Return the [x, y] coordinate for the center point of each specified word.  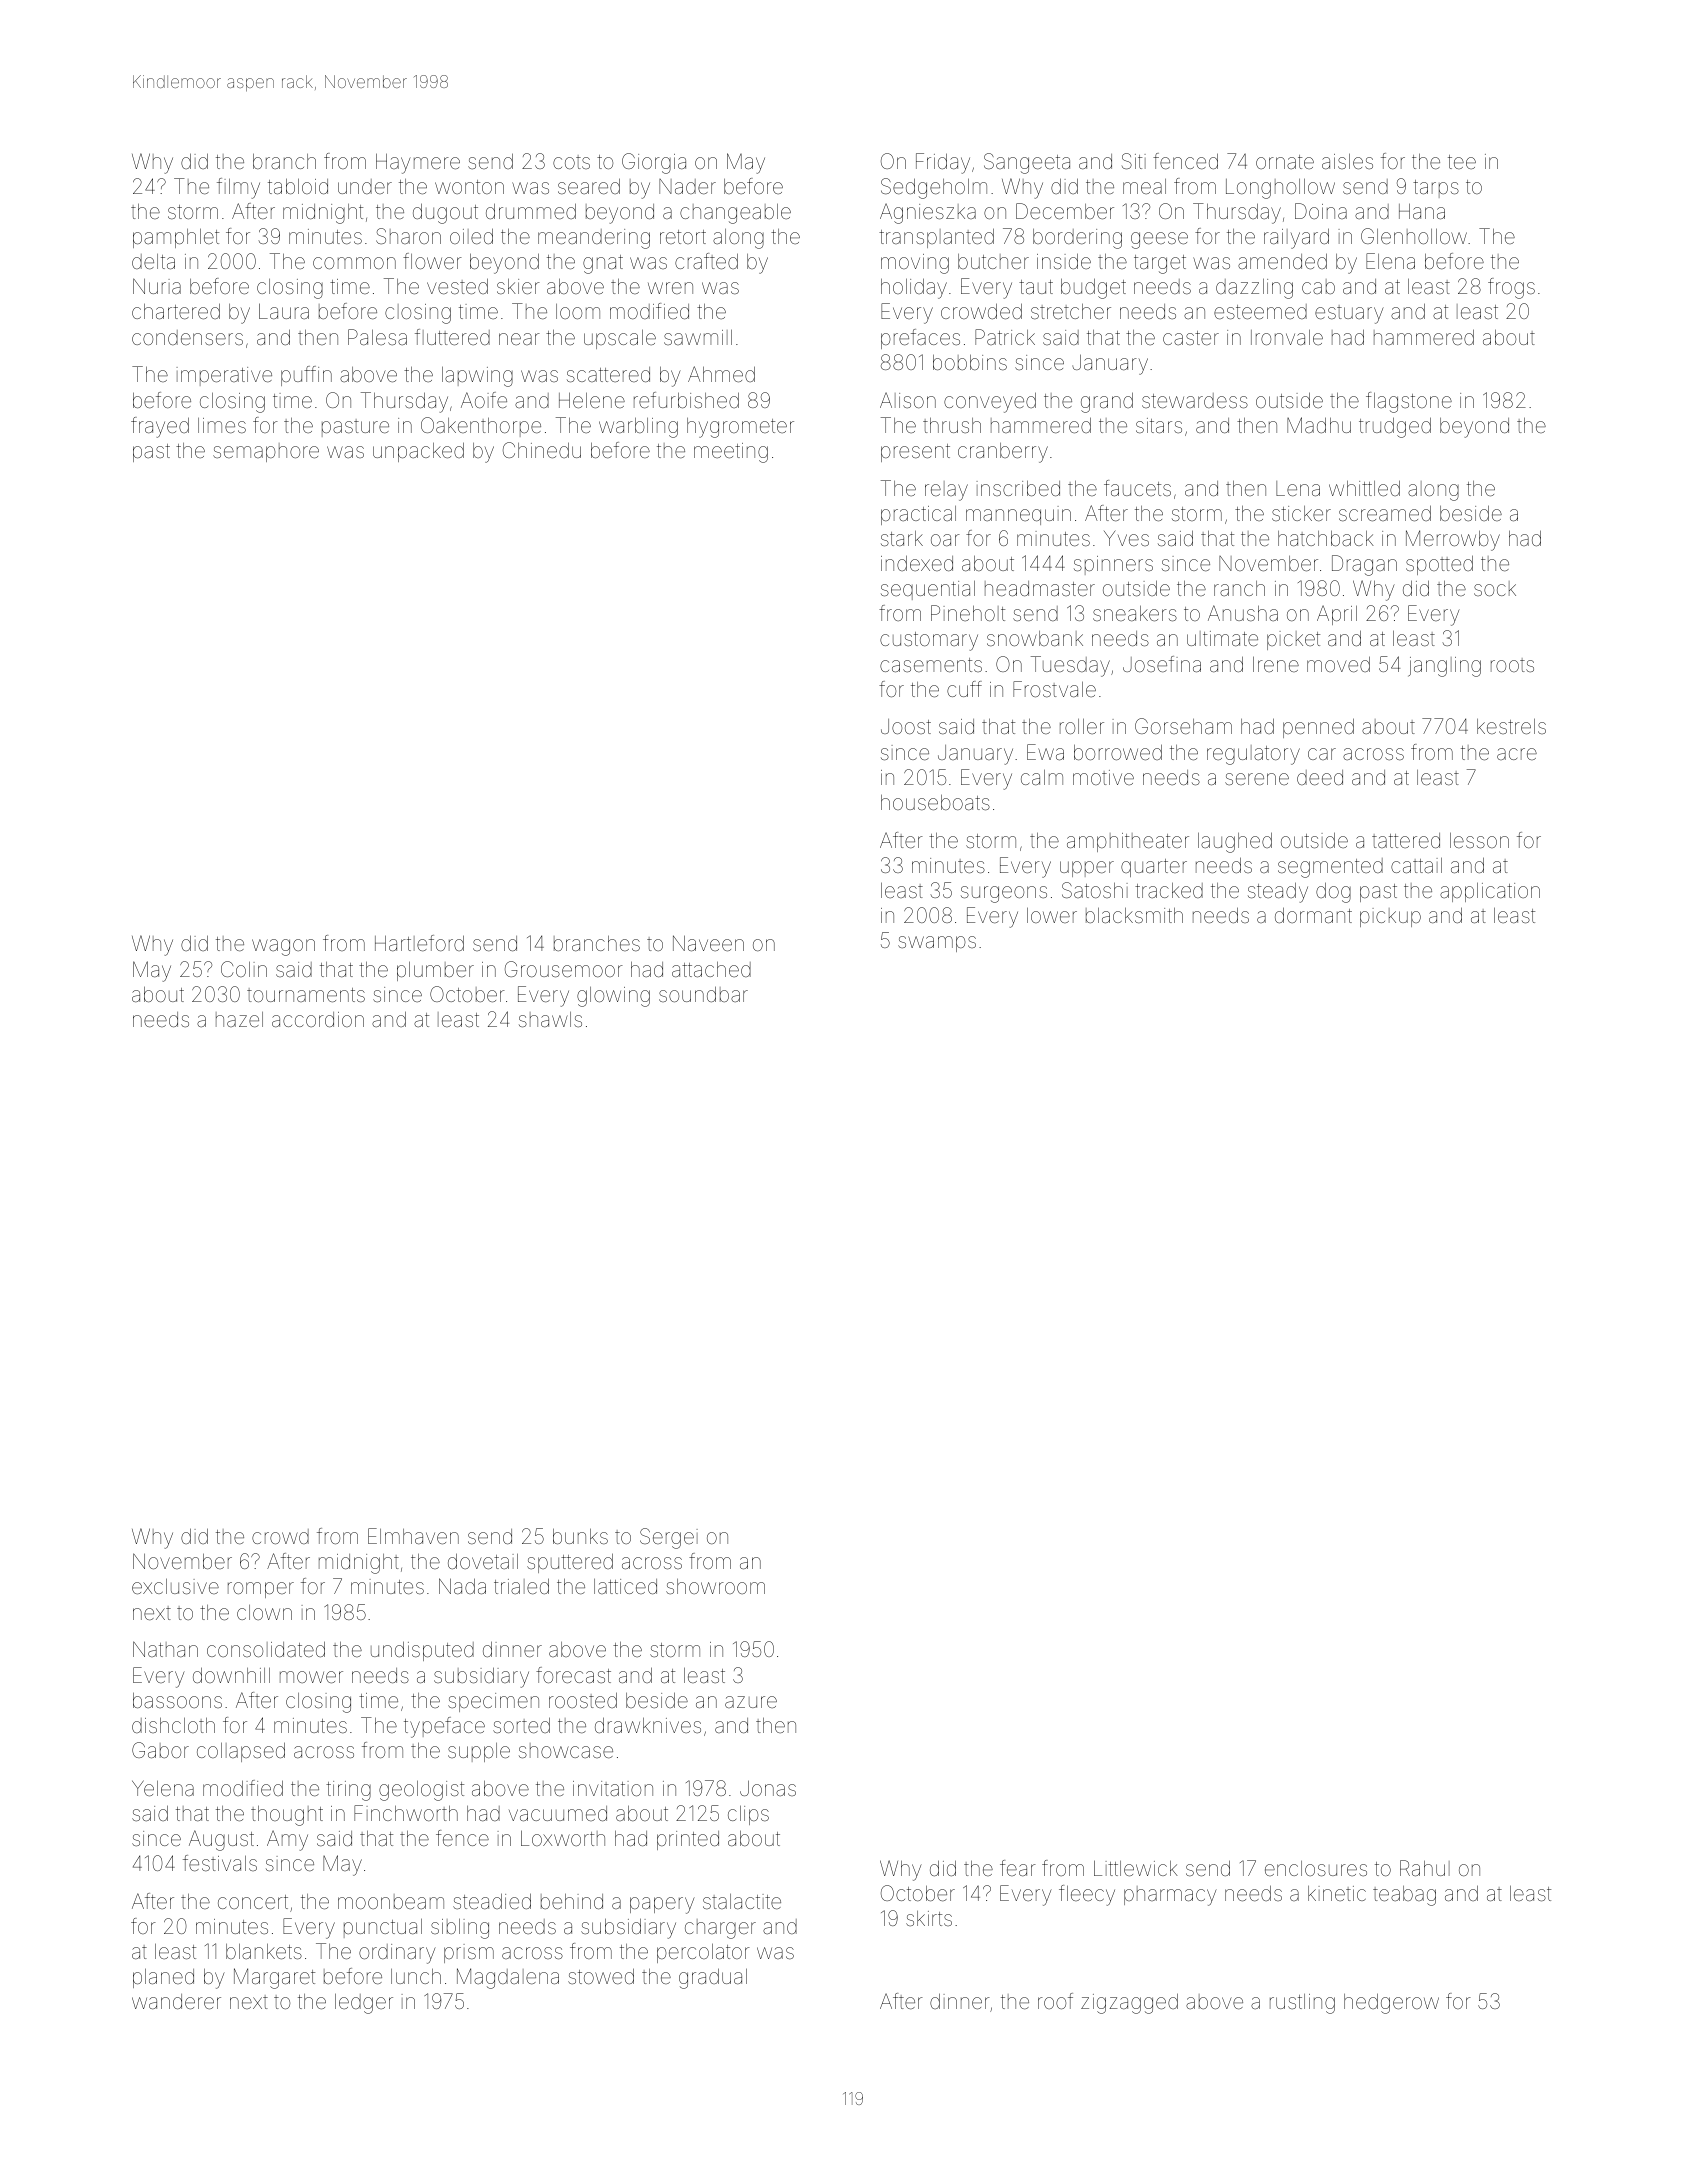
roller [1082, 726]
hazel [239, 1019]
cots [571, 162]
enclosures [1316, 1868]
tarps [1436, 189]
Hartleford [419, 943]
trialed [521, 1586]
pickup [1390, 917]
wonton [469, 187]
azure [751, 1702]
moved [1338, 664]
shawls [550, 1019]
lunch [416, 1976]
